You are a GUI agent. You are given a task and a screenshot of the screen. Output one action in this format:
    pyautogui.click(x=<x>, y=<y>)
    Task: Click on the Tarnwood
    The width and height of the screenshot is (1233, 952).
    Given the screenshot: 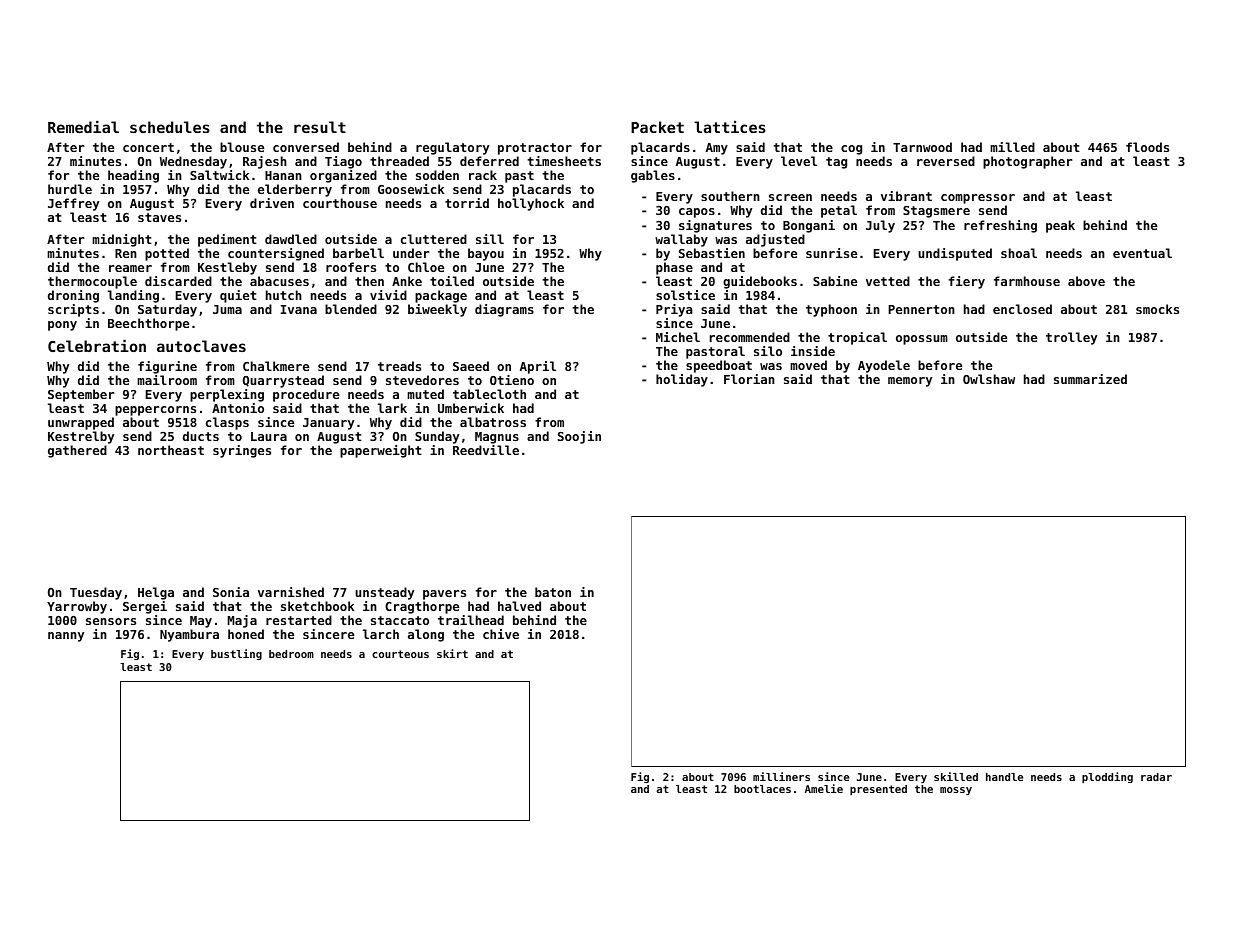 What is the action you would take?
    pyautogui.click(x=922, y=147)
